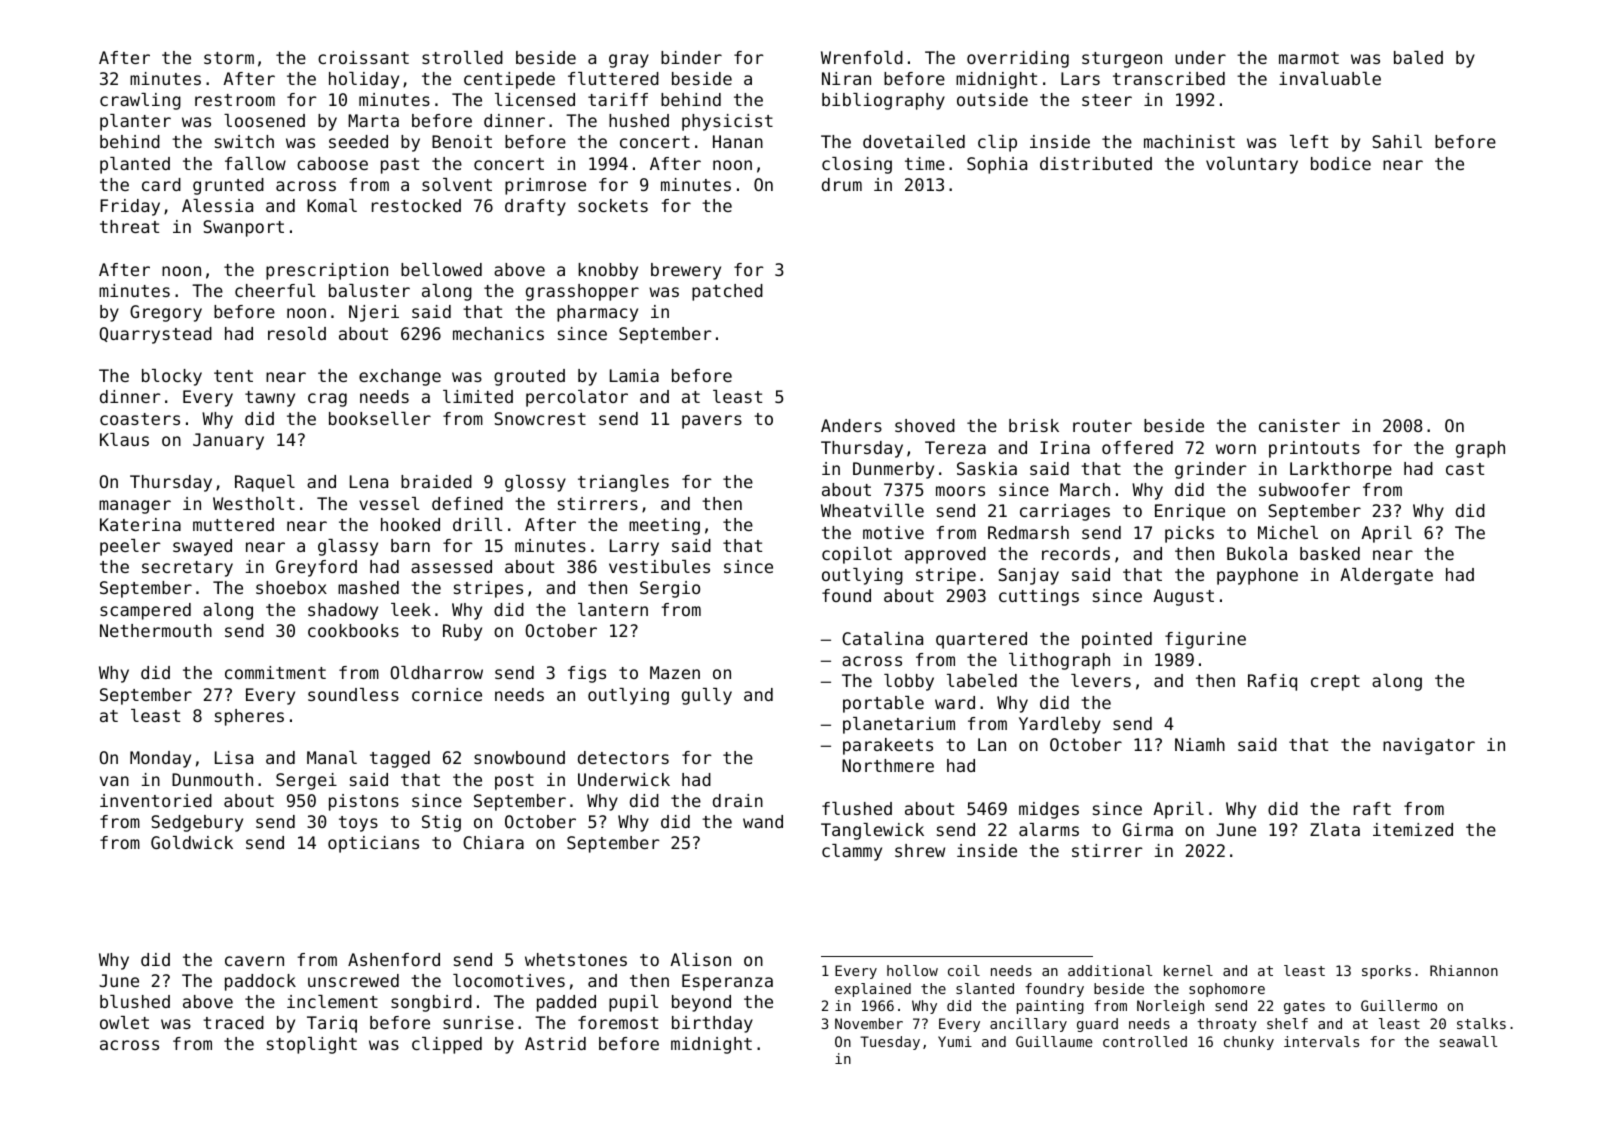 The image size is (1615, 1142). What do you see at coordinates (1418, 57) in the image?
I see `baled` at bounding box center [1418, 57].
